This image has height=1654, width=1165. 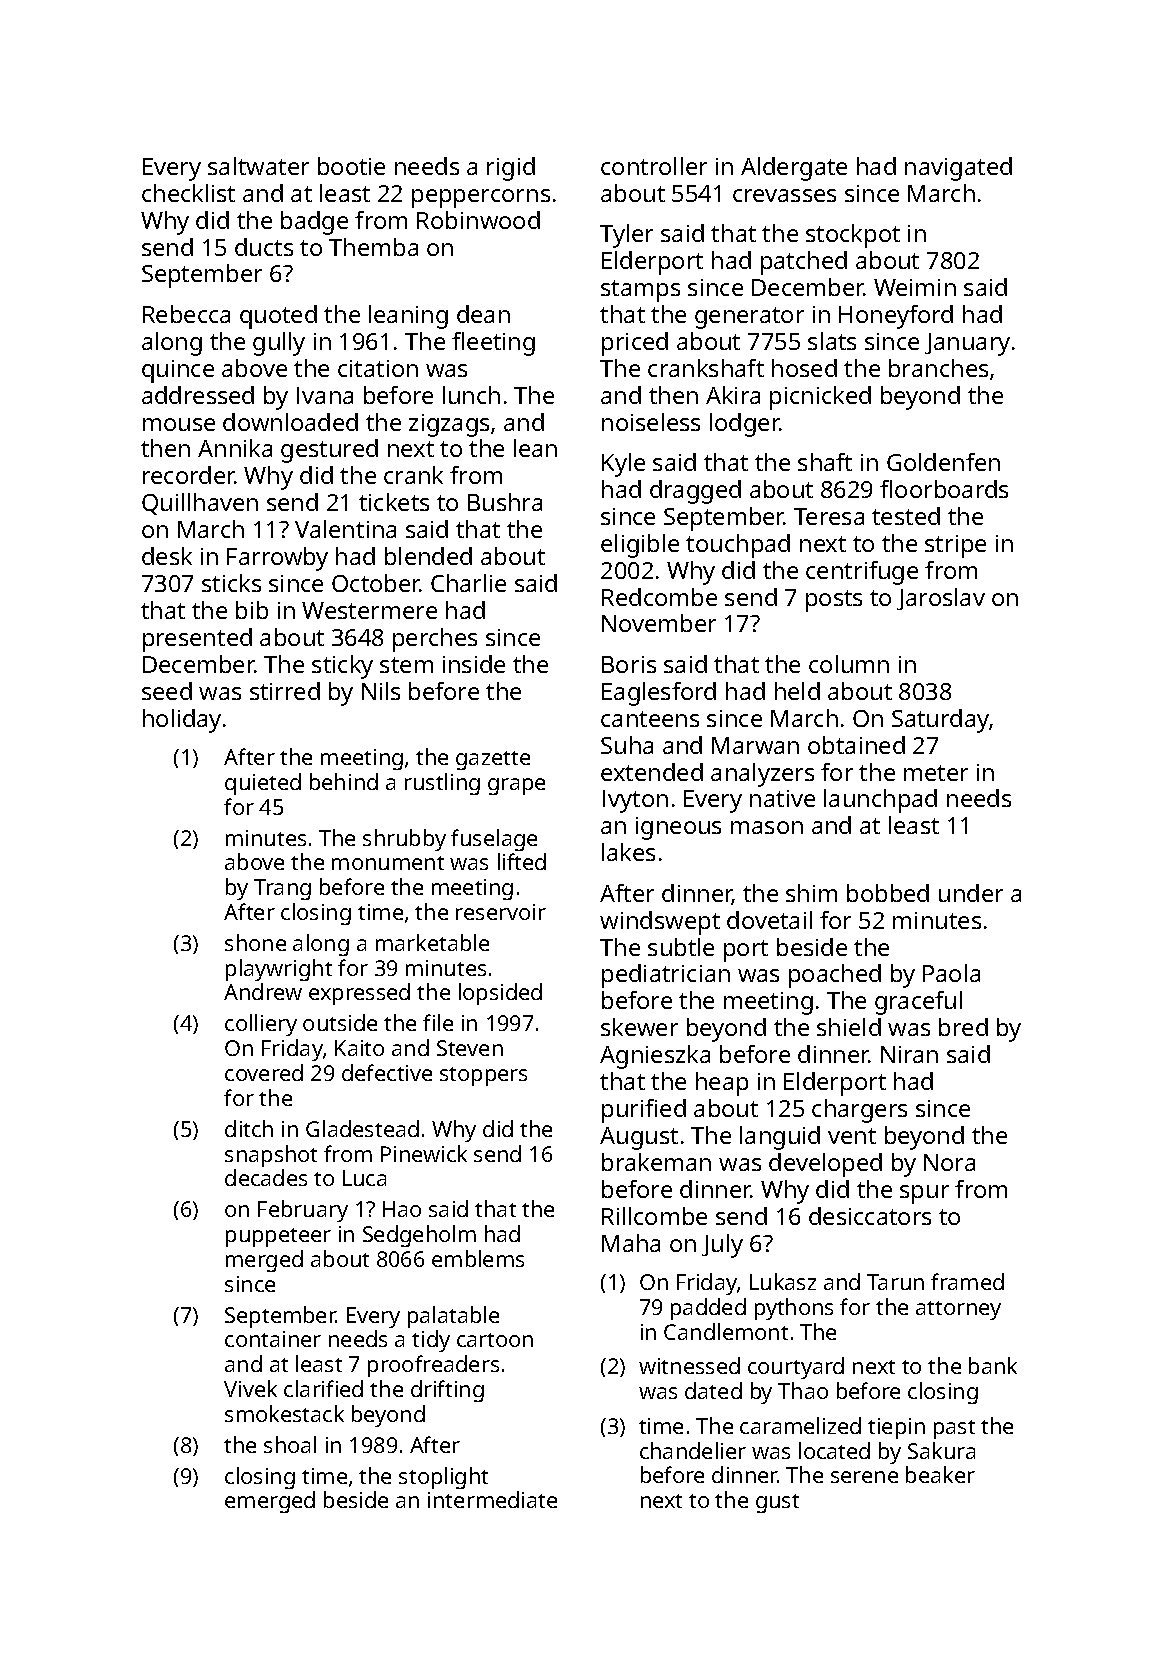 I want to click on puppeteer, so click(x=278, y=1237).
